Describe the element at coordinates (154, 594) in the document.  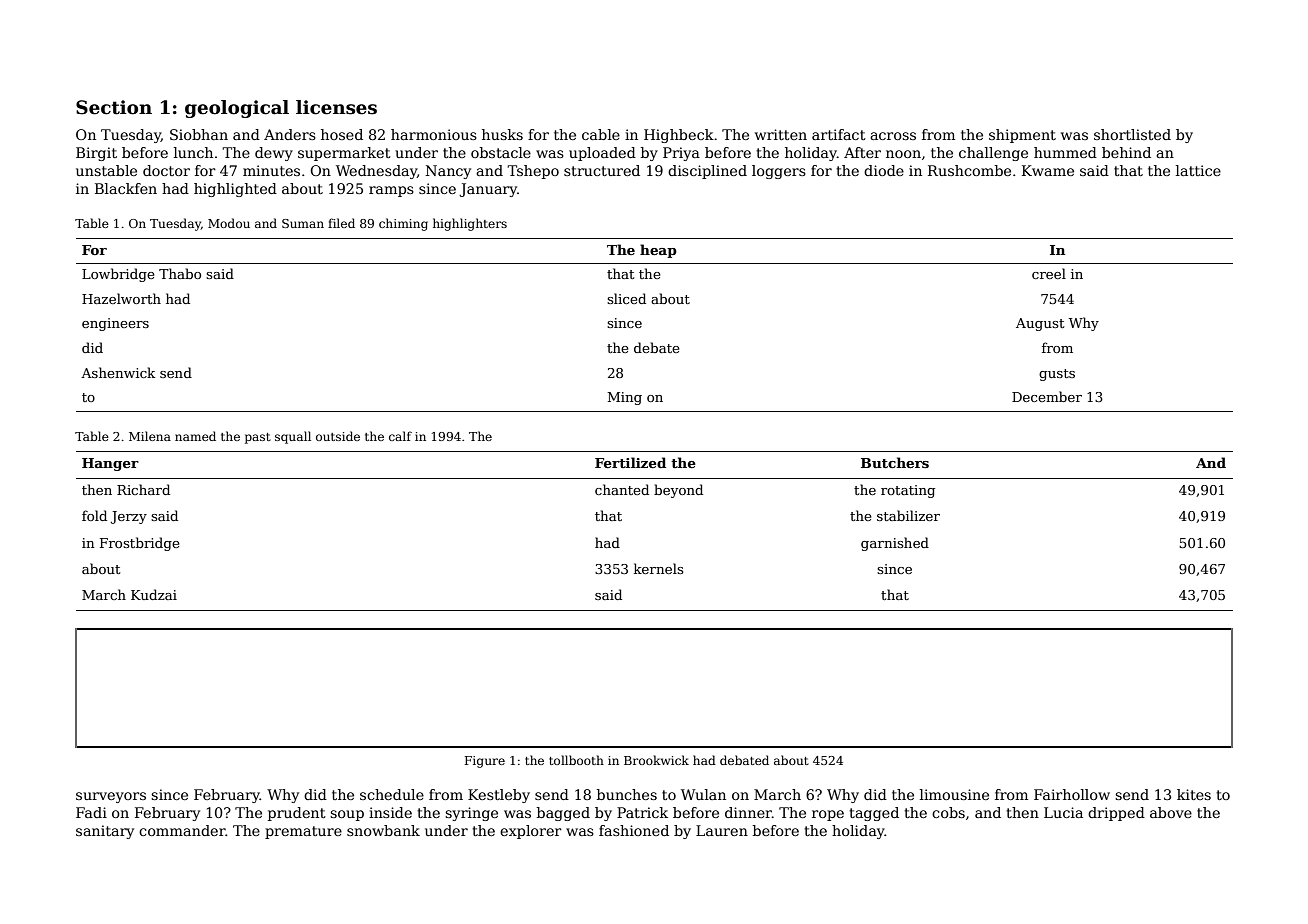
I see `Kudzai` at that location.
